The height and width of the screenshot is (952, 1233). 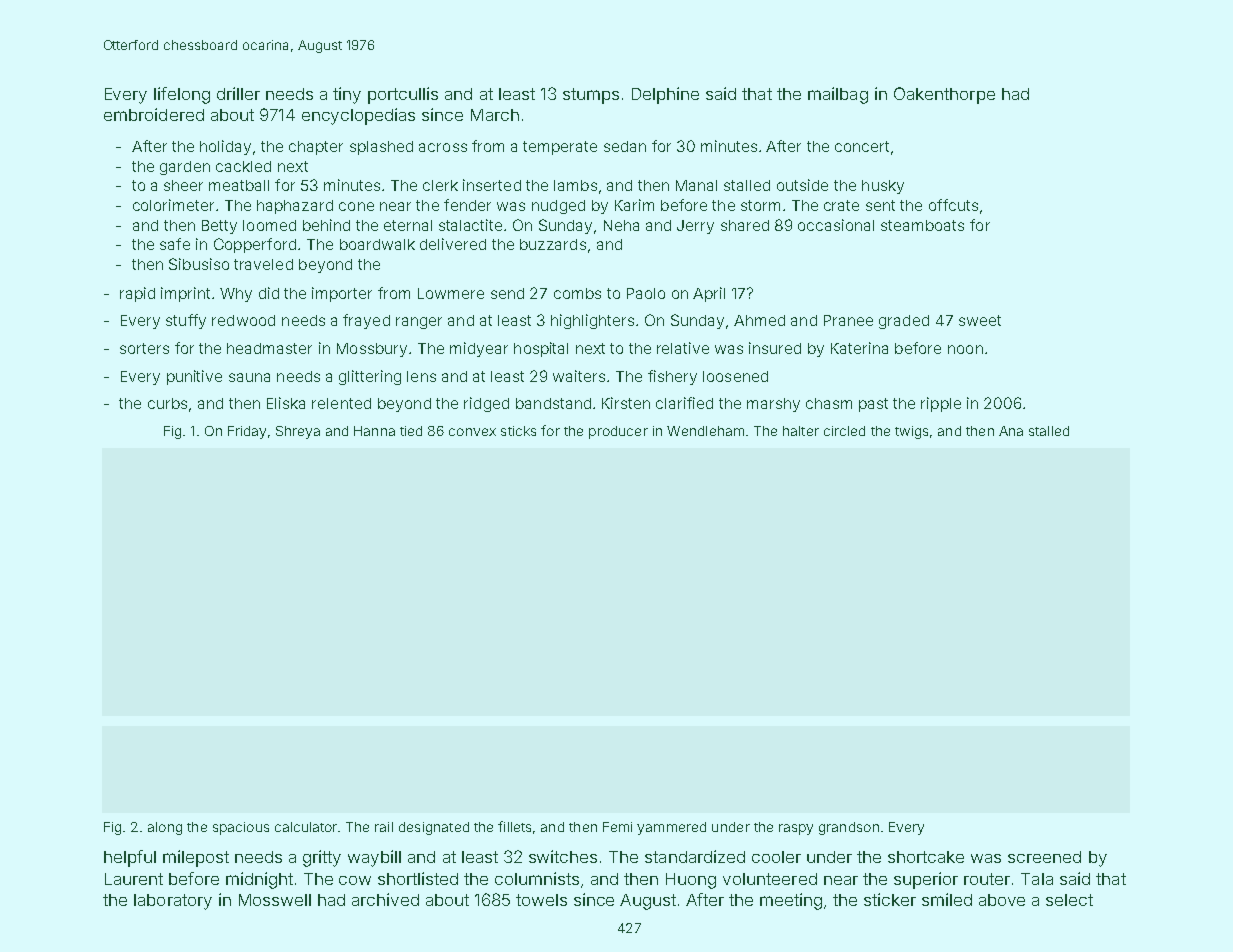 I want to click on fillets, so click(x=514, y=826).
